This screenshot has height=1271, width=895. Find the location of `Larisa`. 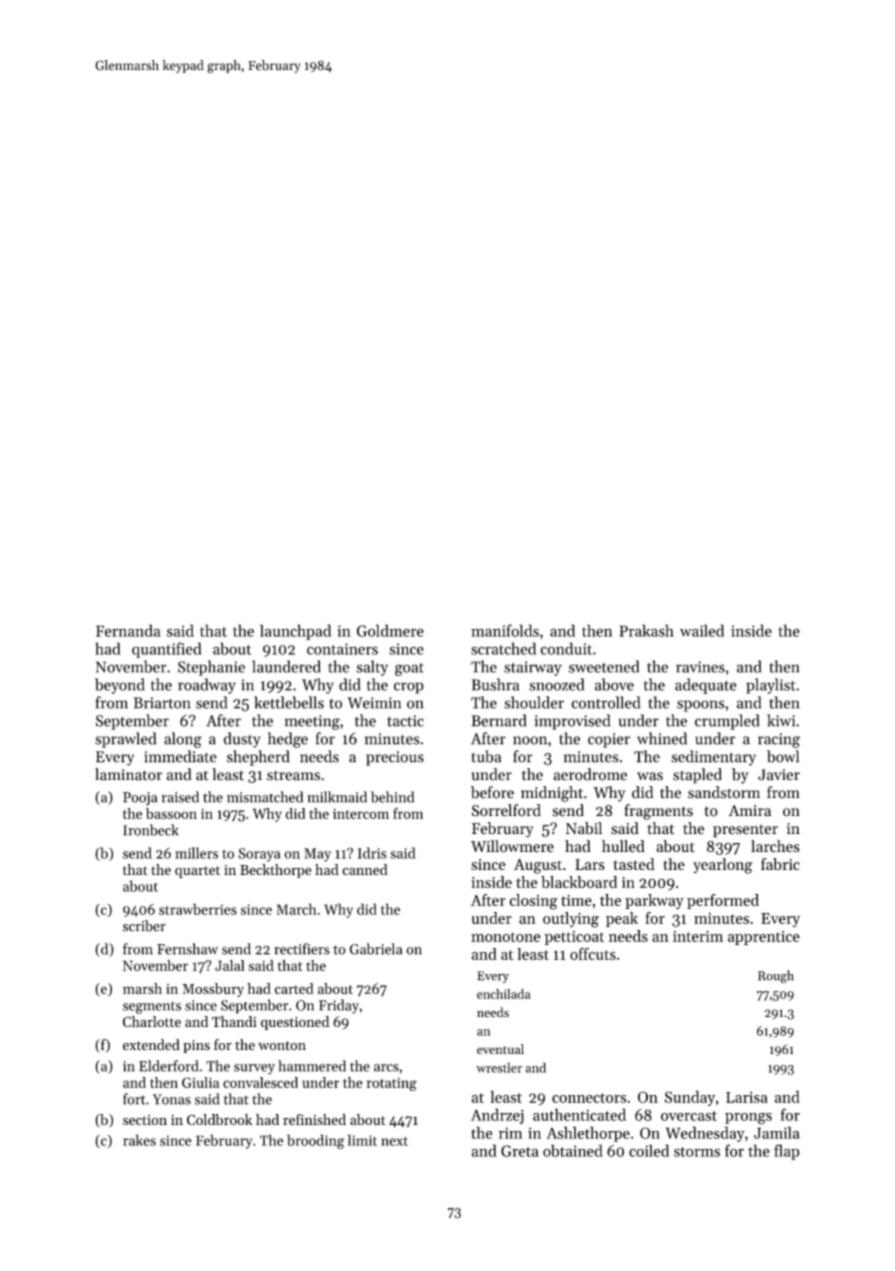

Larisa is located at coordinates (747, 1097).
